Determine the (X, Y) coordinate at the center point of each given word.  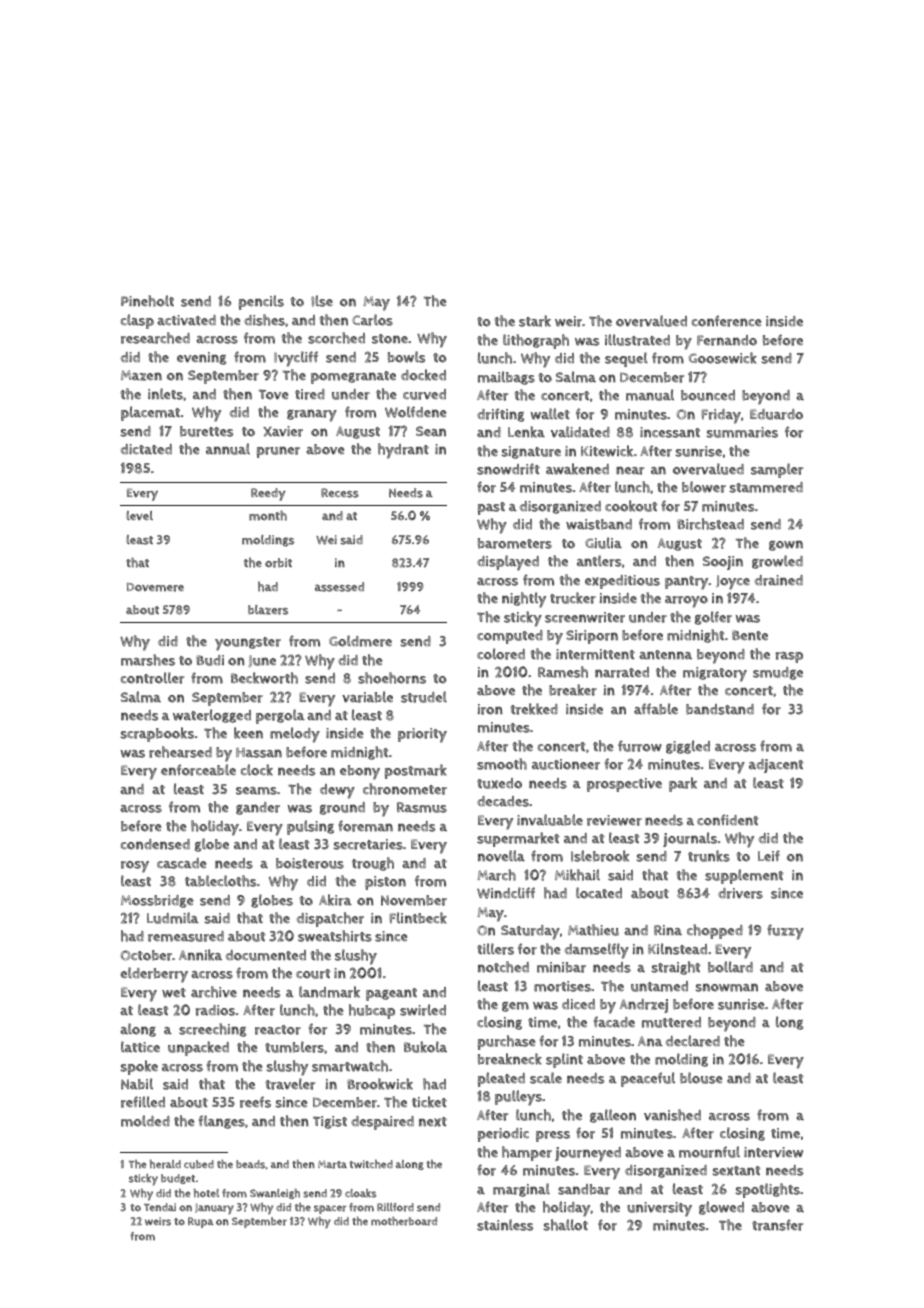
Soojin (723, 563)
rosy (135, 867)
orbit (278, 563)
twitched (371, 1164)
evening (202, 358)
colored (501, 654)
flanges (222, 1122)
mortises (562, 986)
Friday (721, 416)
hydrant (403, 451)
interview (773, 1152)
